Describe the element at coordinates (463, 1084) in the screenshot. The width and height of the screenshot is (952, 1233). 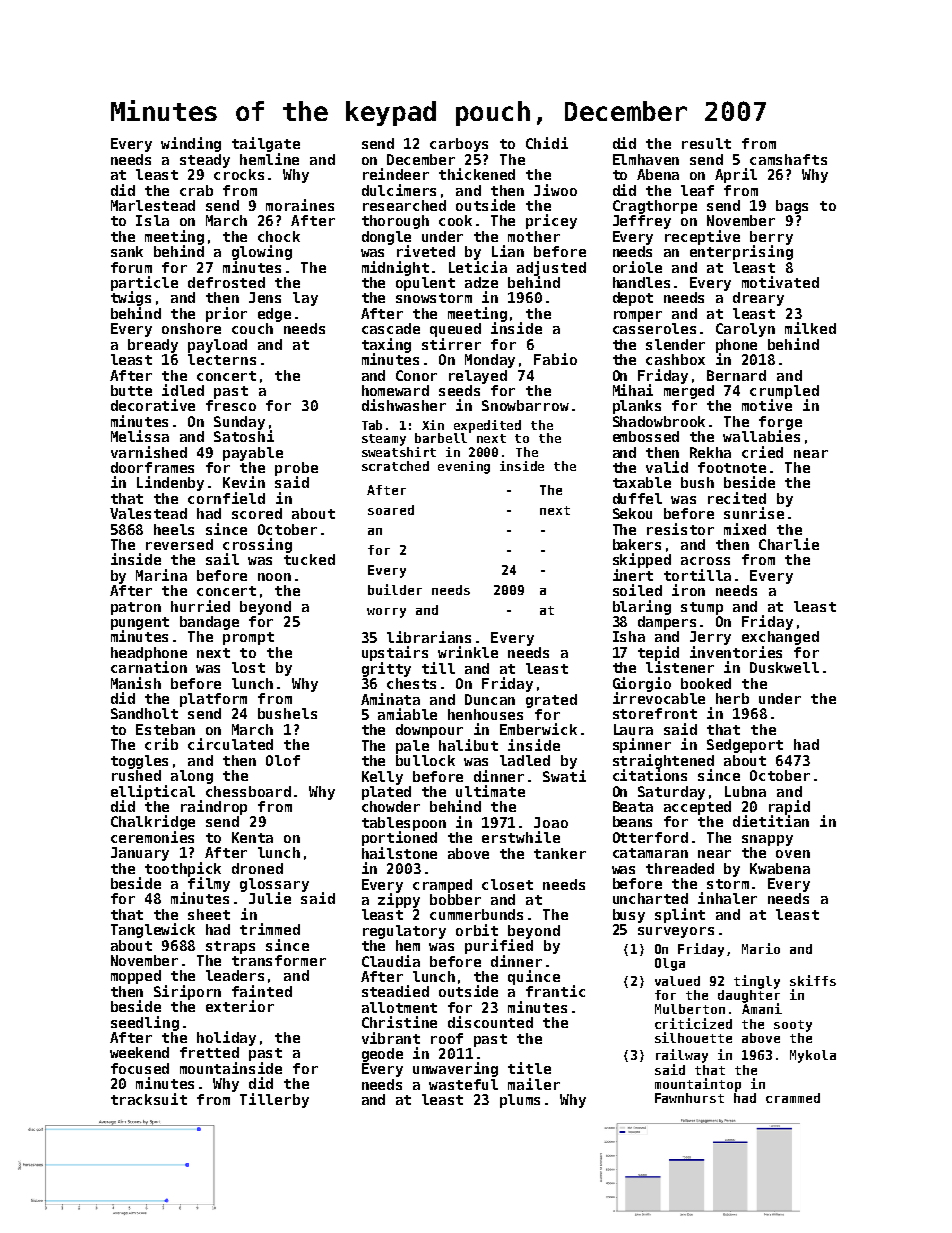
I see `wasteful` at that location.
